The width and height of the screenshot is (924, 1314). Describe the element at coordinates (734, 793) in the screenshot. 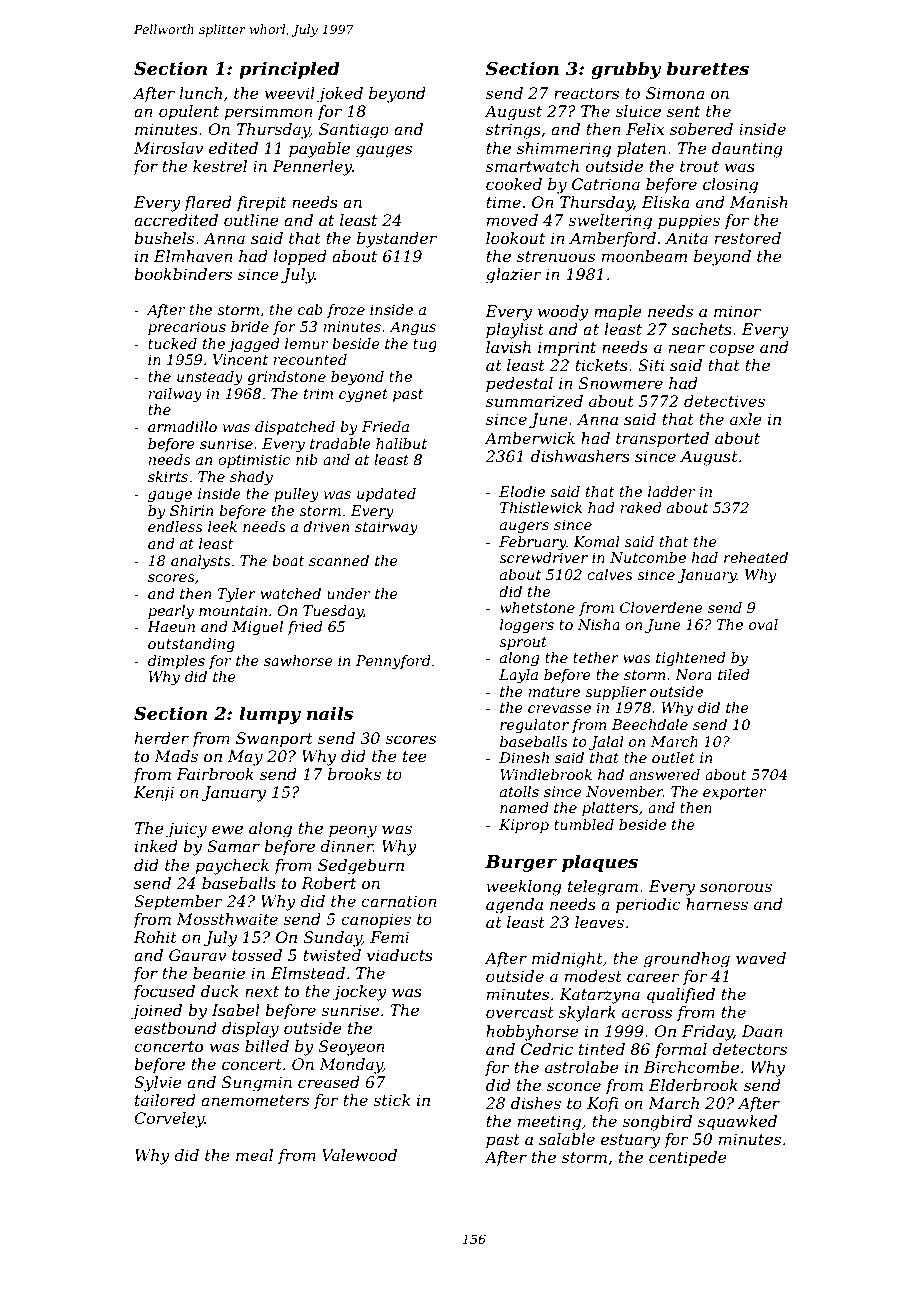

I see `exporter` at that location.
